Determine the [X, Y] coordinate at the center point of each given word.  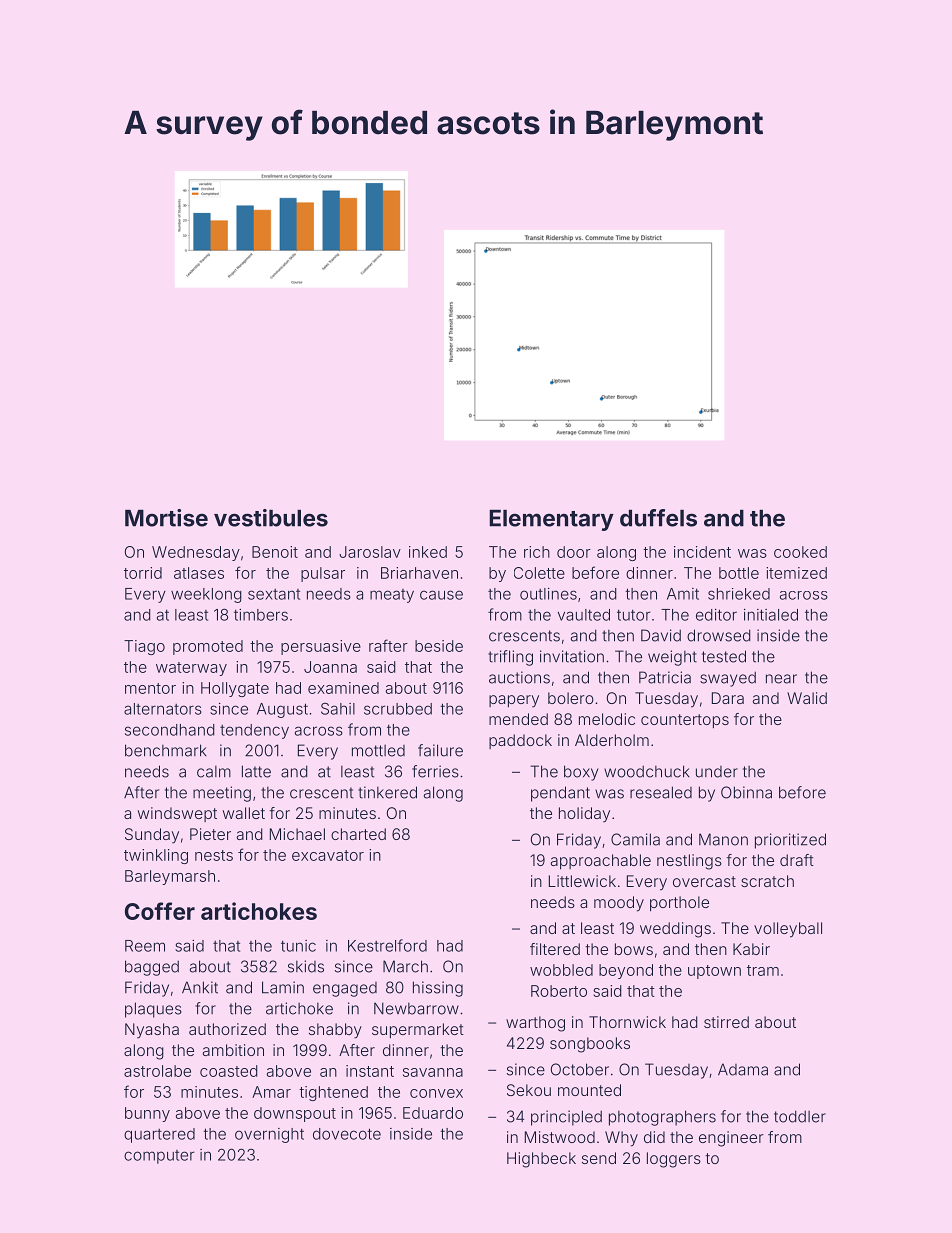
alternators [163, 709]
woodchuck [647, 771]
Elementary [551, 520]
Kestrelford [387, 945]
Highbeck [541, 1160]
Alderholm [612, 740]
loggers [674, 1160]
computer [159, 1157]
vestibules [271, 518]
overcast [704, 881]
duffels [658, 518]
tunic [298, 946]
